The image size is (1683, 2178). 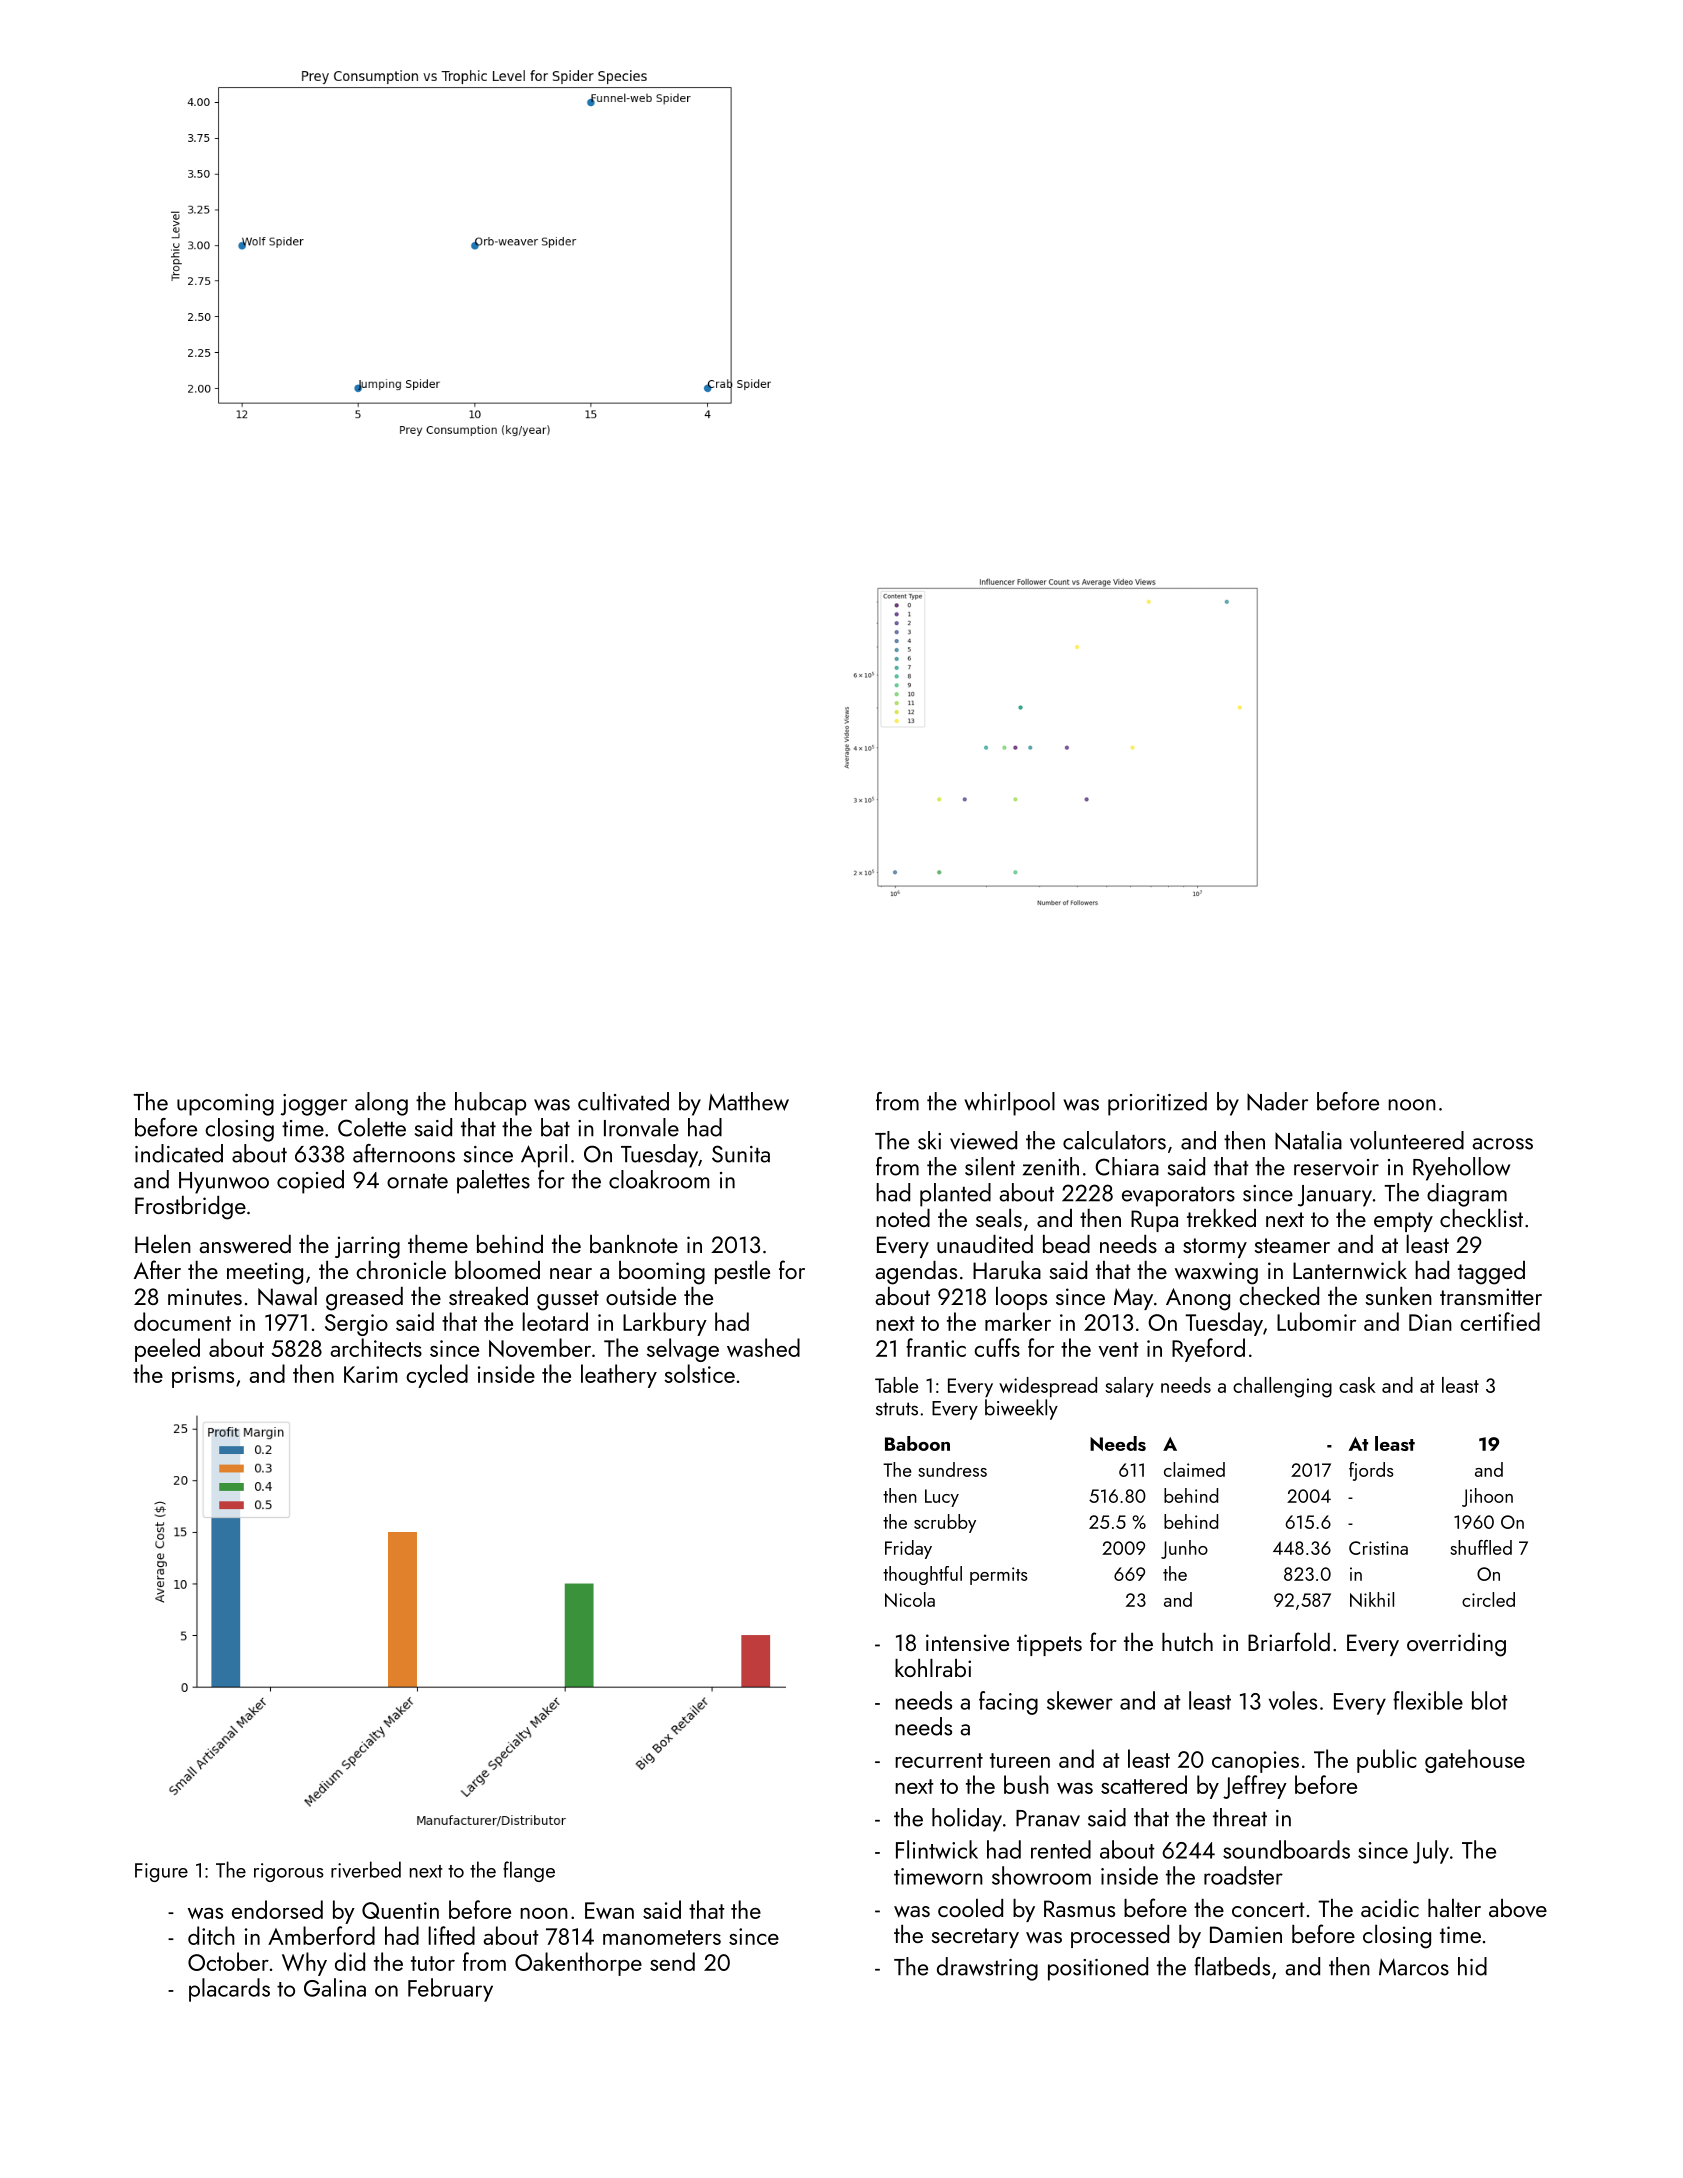 What do you see at coordinates (372, 1127) in the document?
I see `Colette` at bounding box center [372, 1127].
